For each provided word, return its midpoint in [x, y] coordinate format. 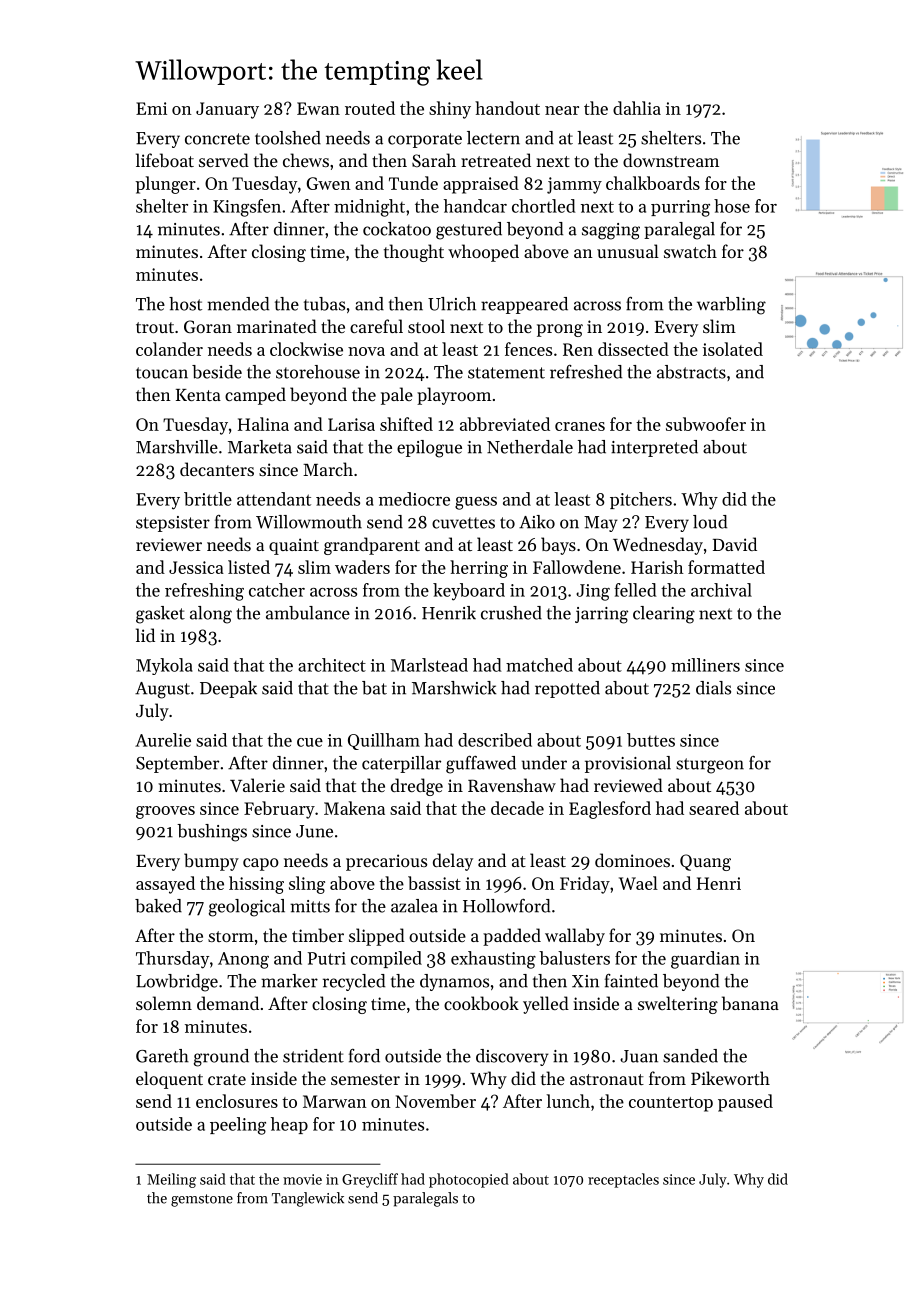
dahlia [637, 108]
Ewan [318, 108]
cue [310, 742]
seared [714, 808]
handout [507, 108]
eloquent [169, 1080]
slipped [377, 937]
